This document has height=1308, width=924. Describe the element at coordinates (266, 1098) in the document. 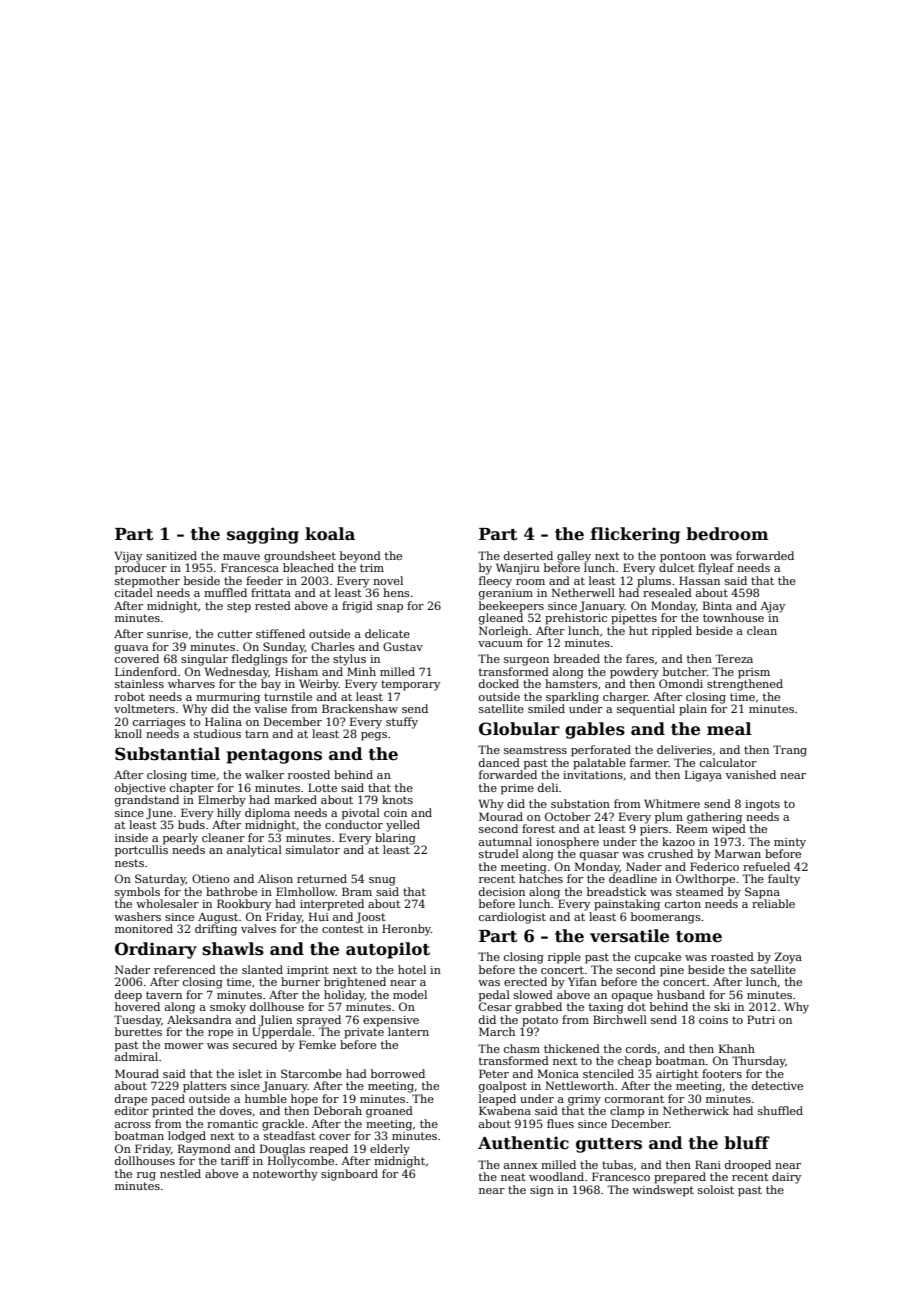

I see `humble` at that location.
